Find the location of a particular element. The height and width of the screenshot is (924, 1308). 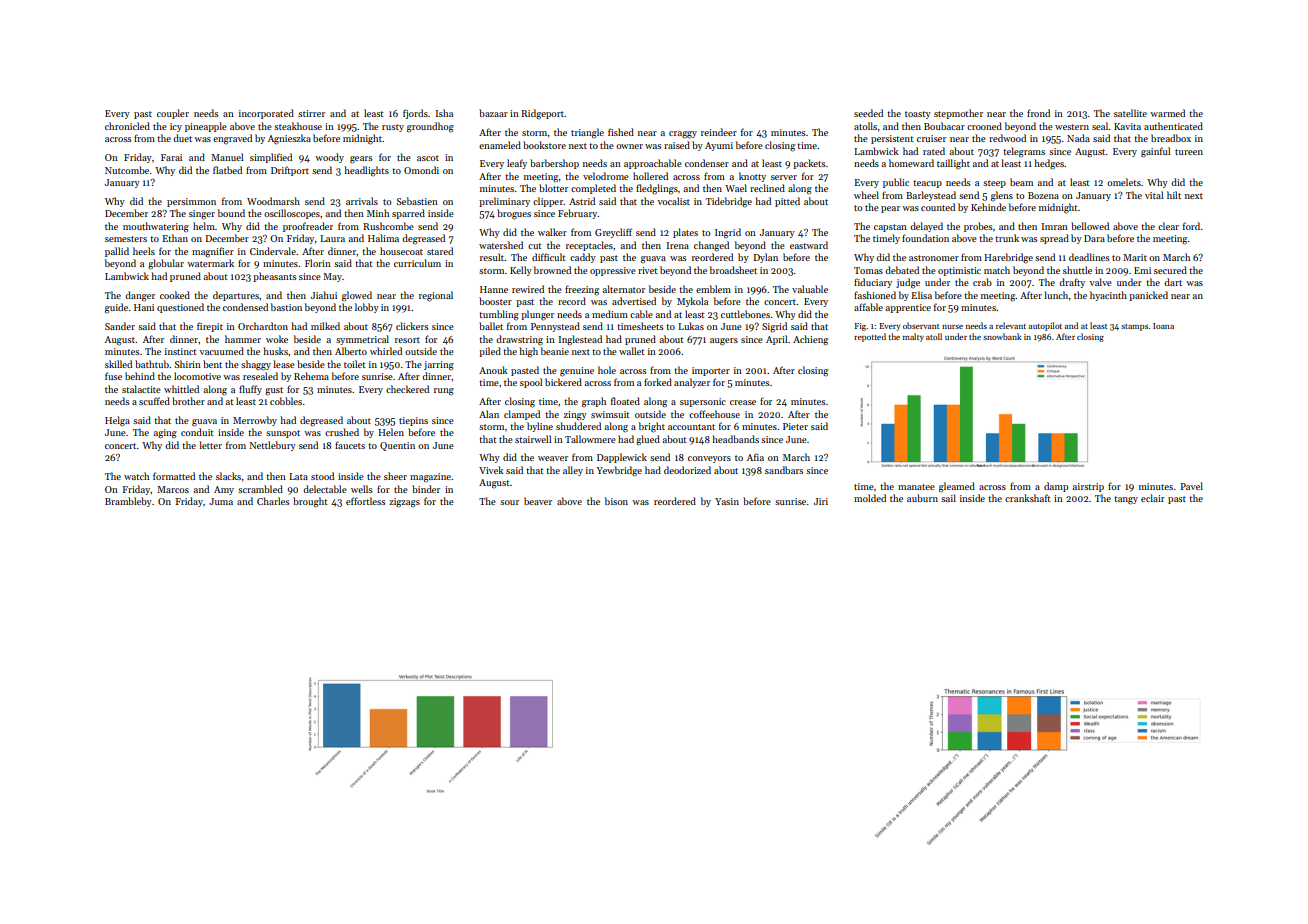

Orchardton is located at coordinates (263, 326).
